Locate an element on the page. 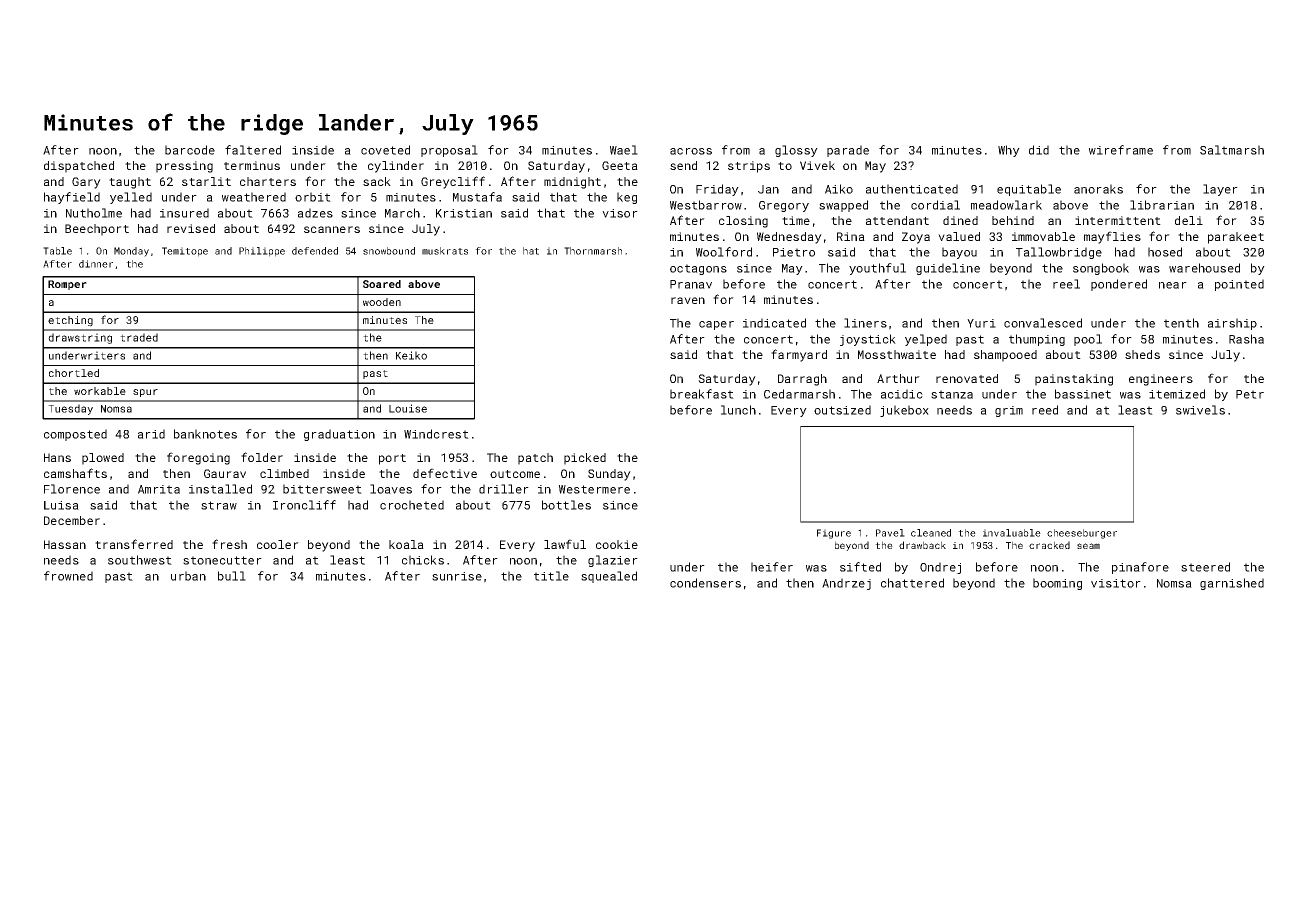 This document has height=924, width=1308. raven is located at coordinates (688, 300).
